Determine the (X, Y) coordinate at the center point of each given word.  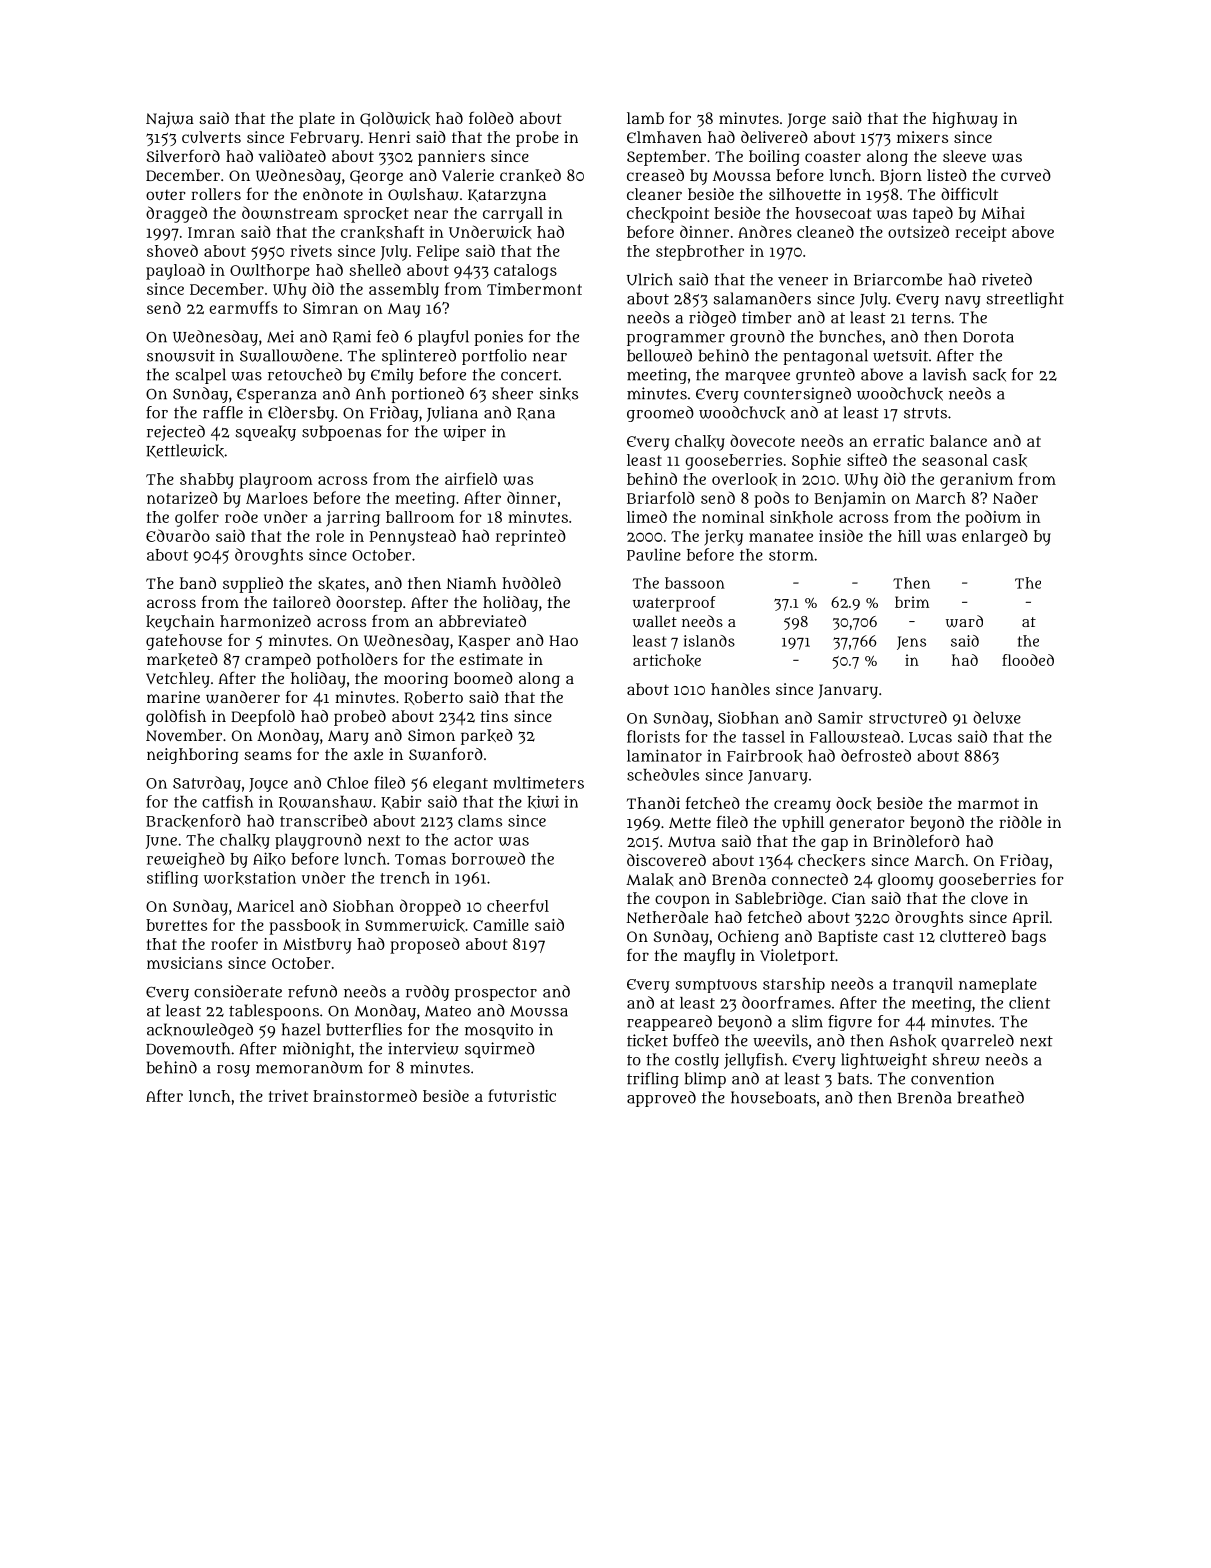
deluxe (997, 717)
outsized (918, 231)
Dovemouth (188, 1048)
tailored (302, 602)
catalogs (525, 272)
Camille (501, 925)
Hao (563, 640)
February (324, 139)
